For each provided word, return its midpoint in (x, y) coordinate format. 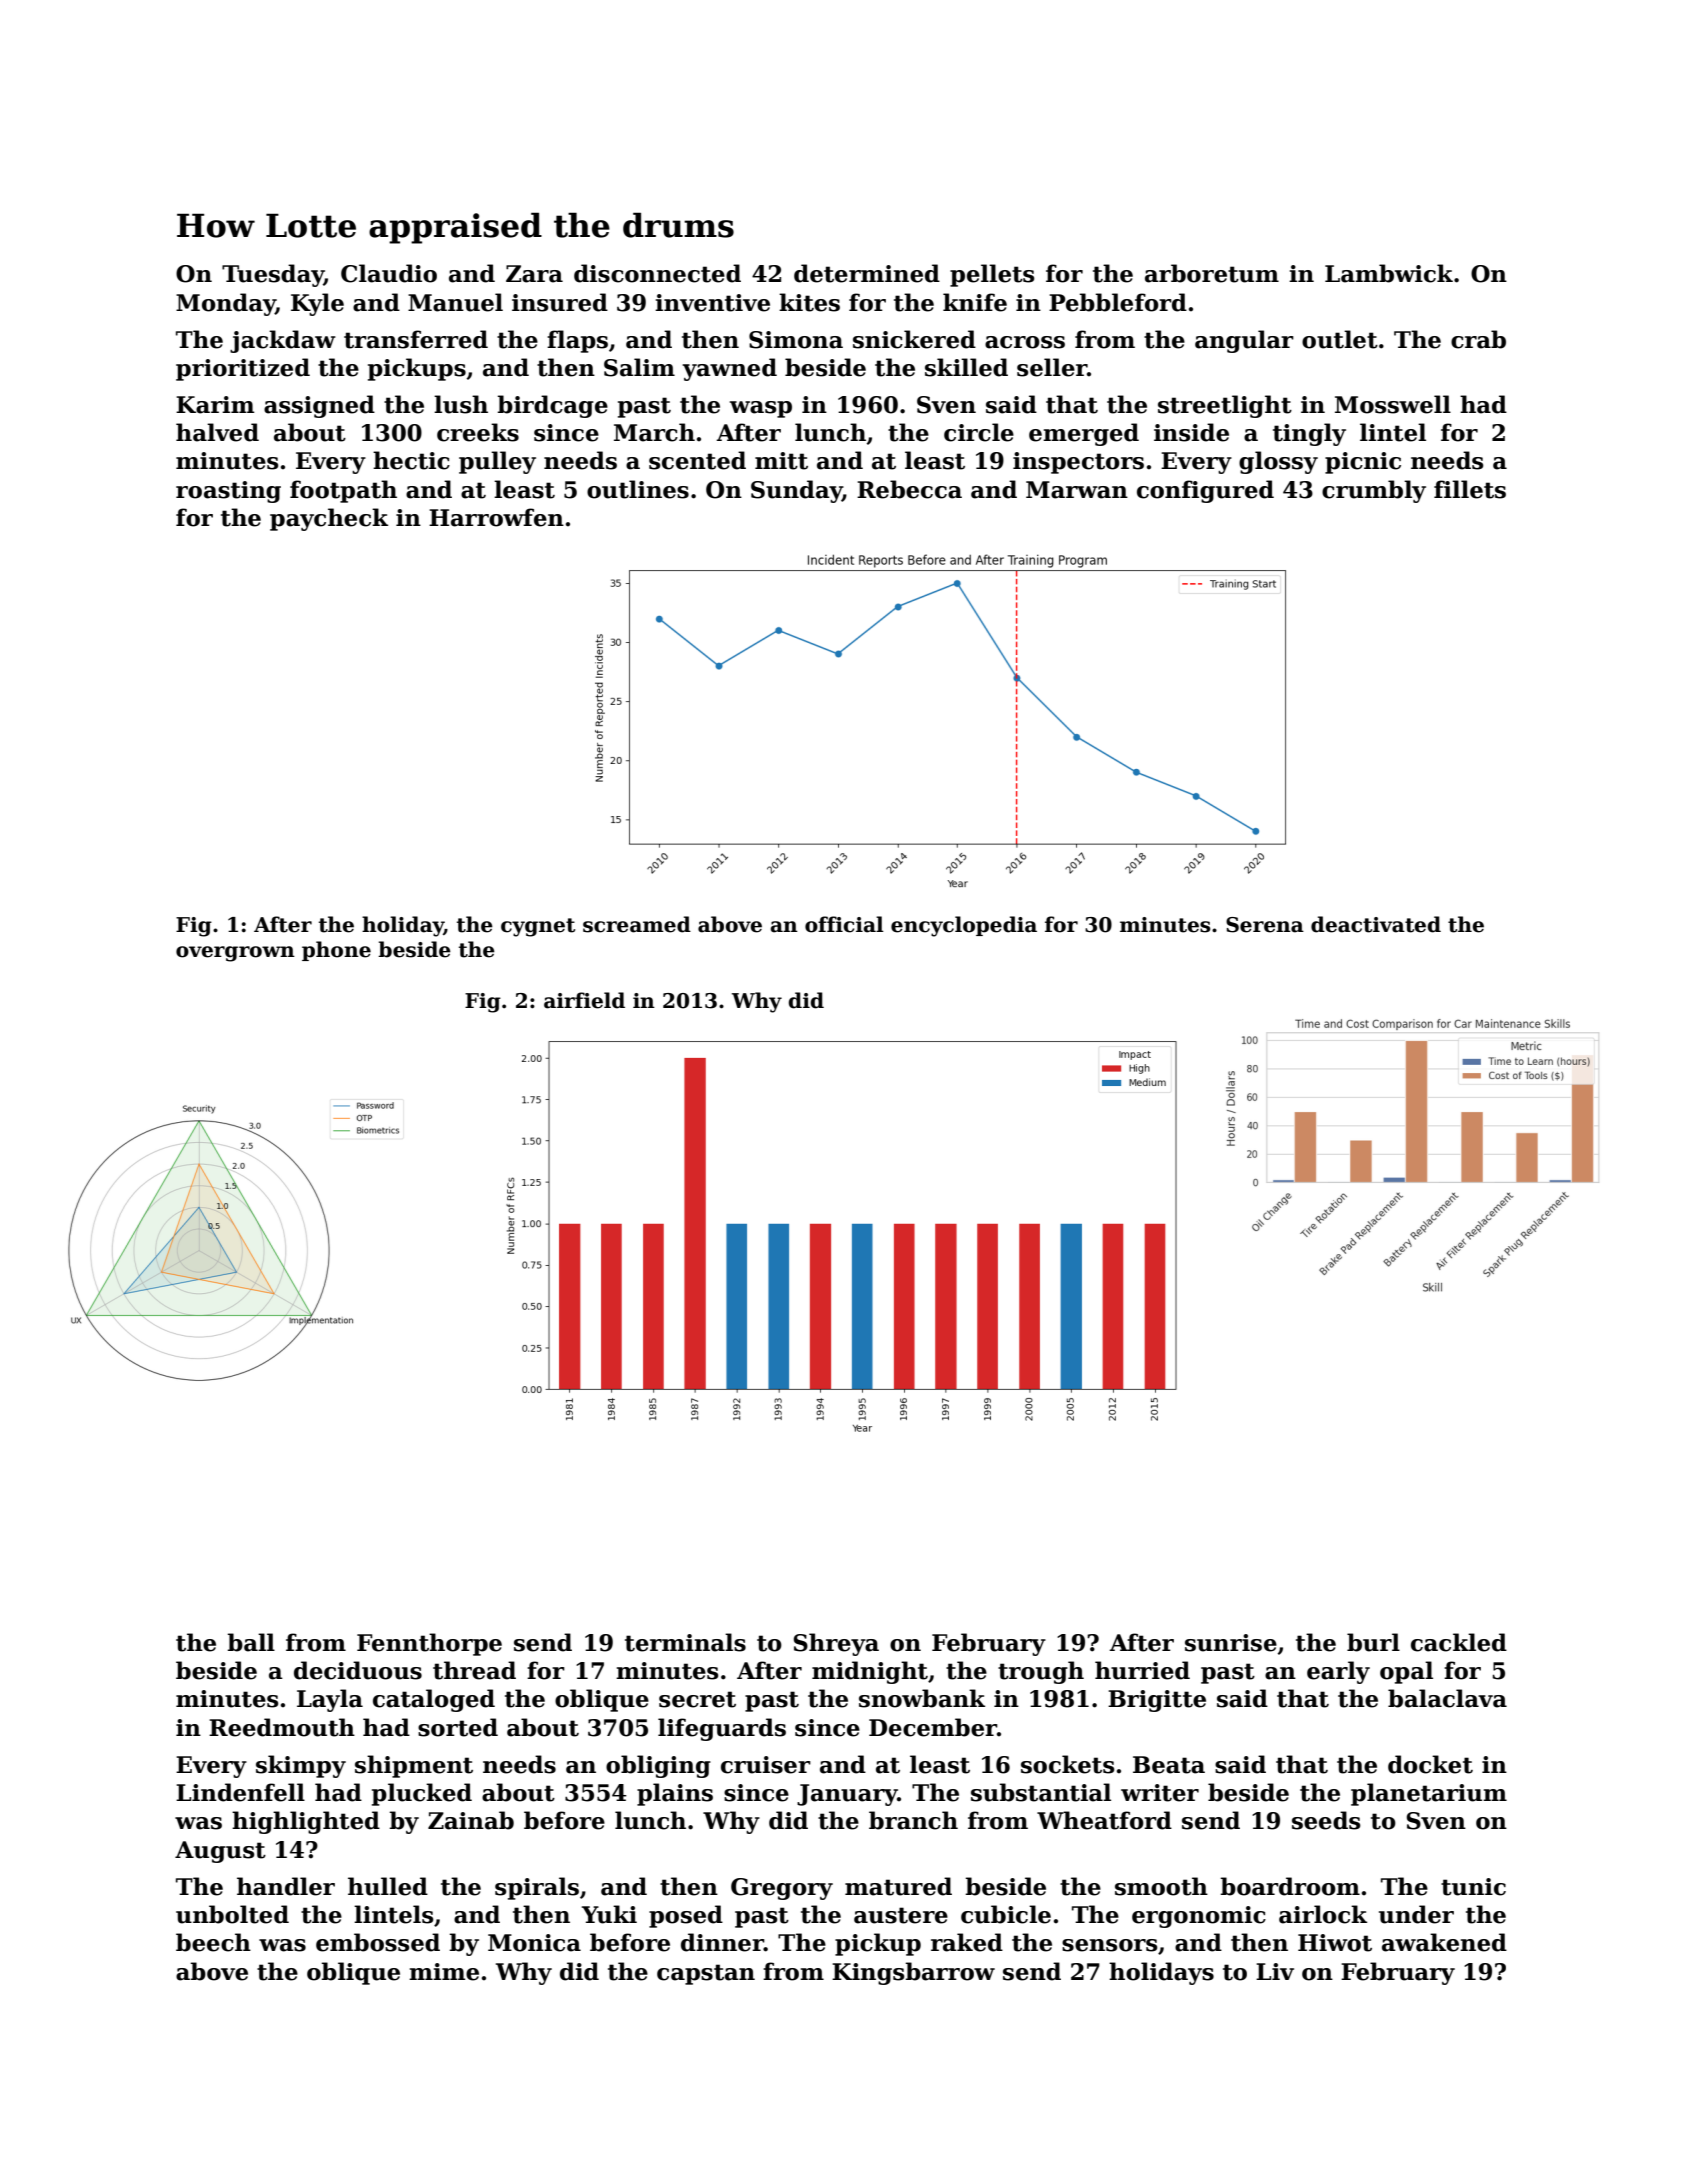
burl (1373, 1642)
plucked (422, 1794)
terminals (685, 1642)
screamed (637, 924)
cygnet (538, 927)
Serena (1265, 925)
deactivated (1376, 924)
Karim (215, 405)
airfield (584, 1000)
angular (1244, 341)
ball (251, 1642)
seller (1052, 367)
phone (336, 951)
